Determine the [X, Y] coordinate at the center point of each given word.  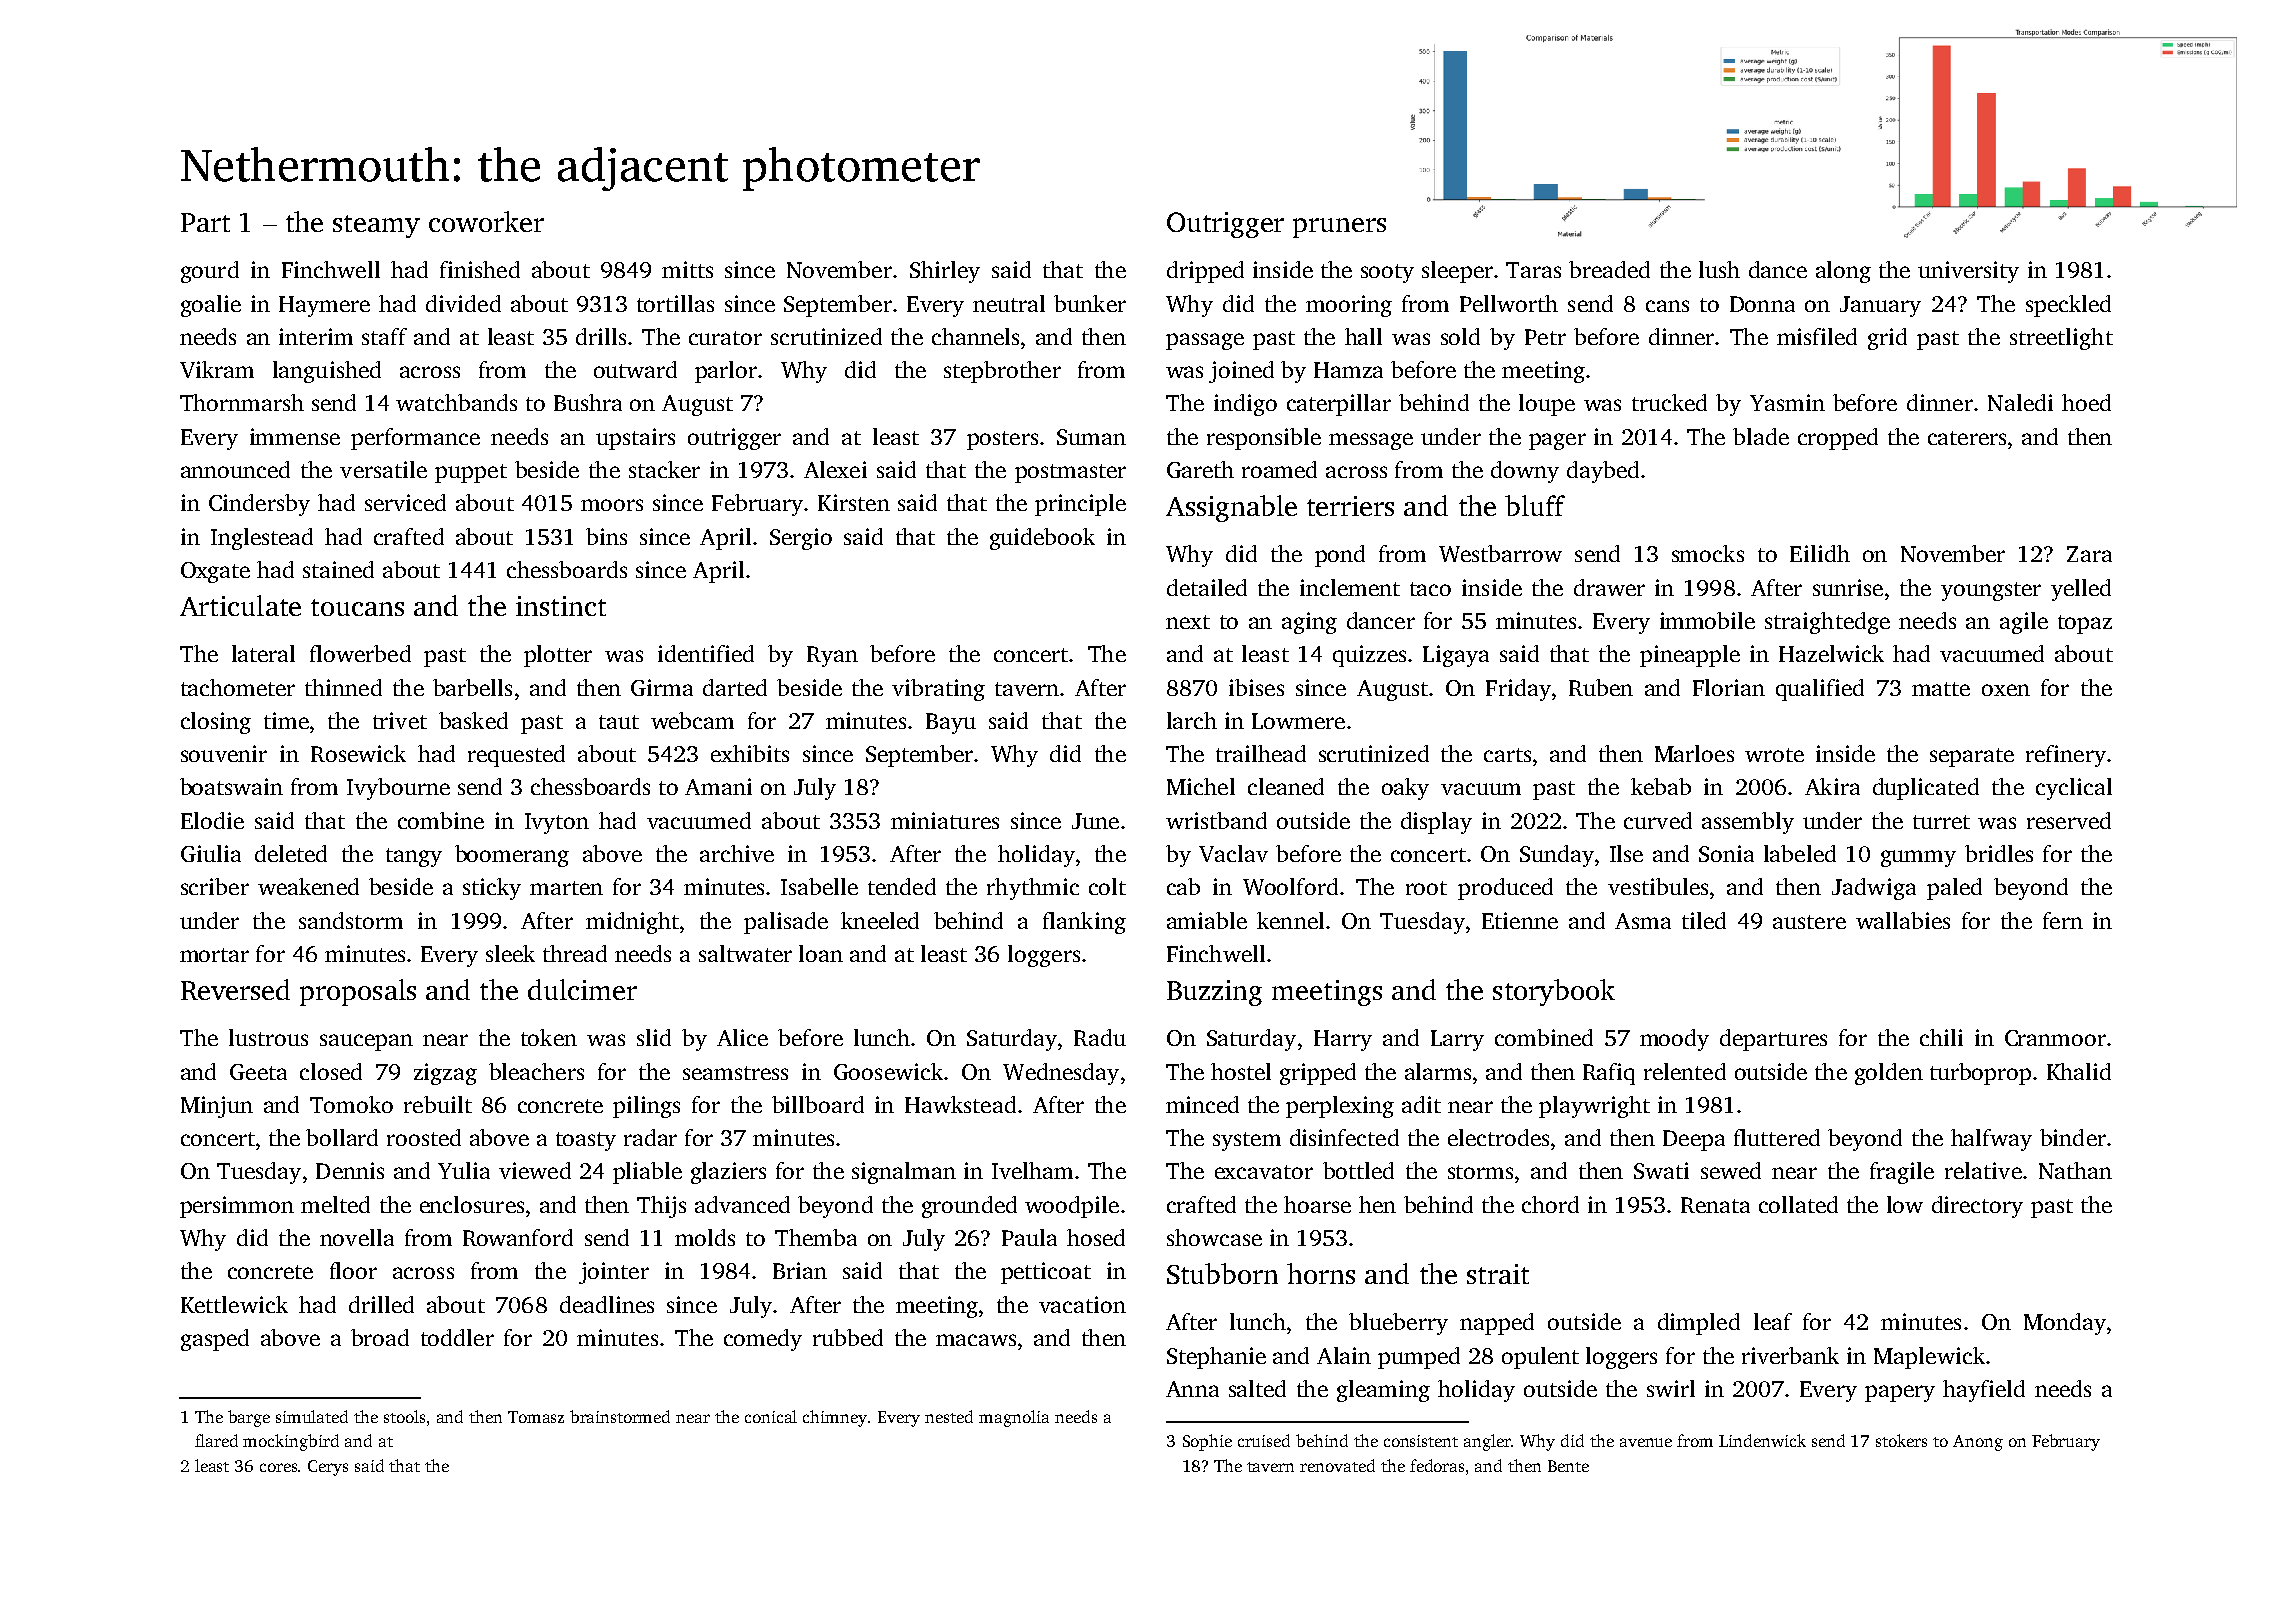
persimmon [237, 1207]
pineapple [1690, 656]
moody [1674, 1040]
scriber [215, 886]
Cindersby [259, 505]
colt [1107, 886]
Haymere [324, 306]
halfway [1991, 1140]
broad [380, 1337]
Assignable [1231, 508]
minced [1202, 1104]
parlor [726, 372]
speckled [2068, 306]
